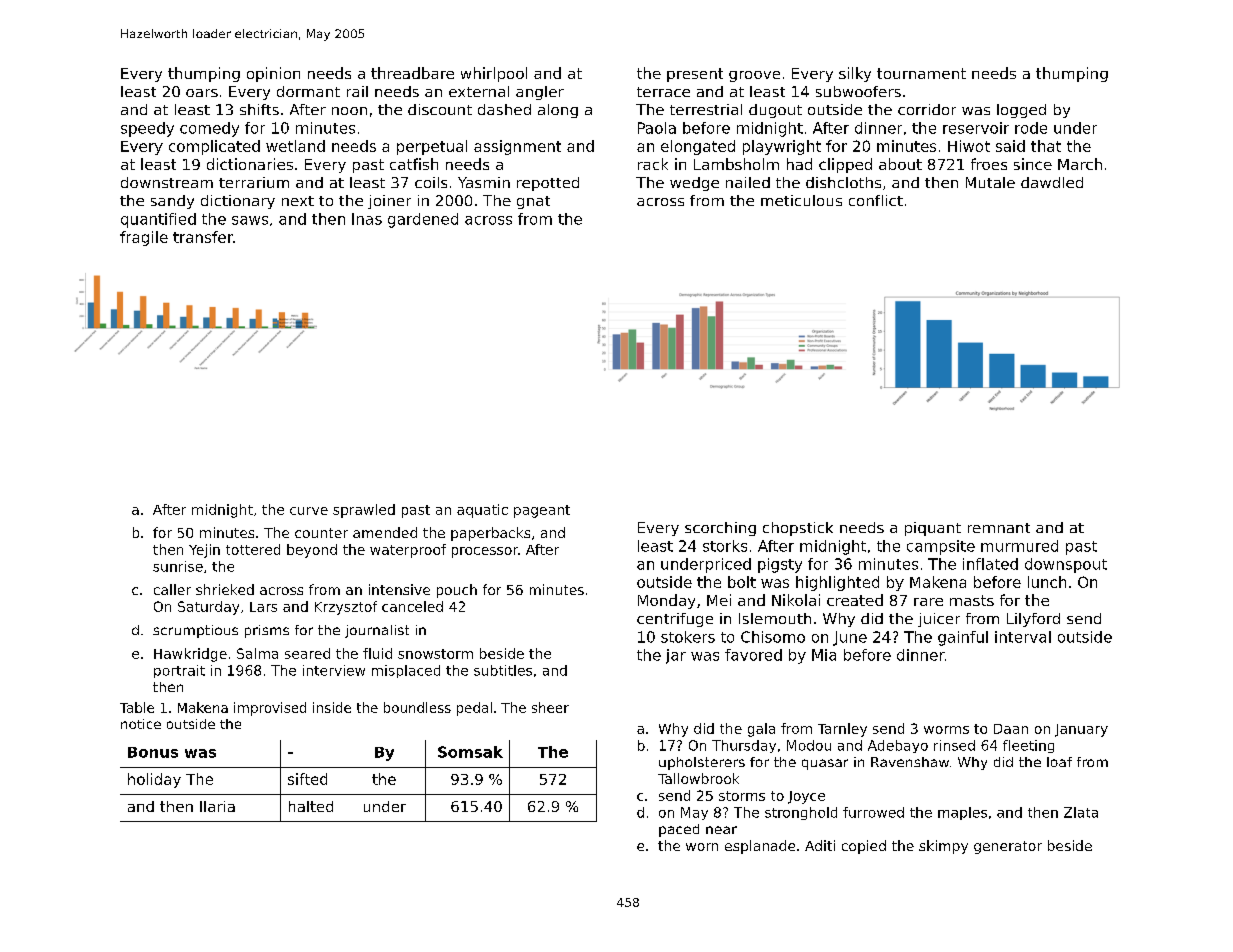  I want to click on worn, so click(702, 847).
